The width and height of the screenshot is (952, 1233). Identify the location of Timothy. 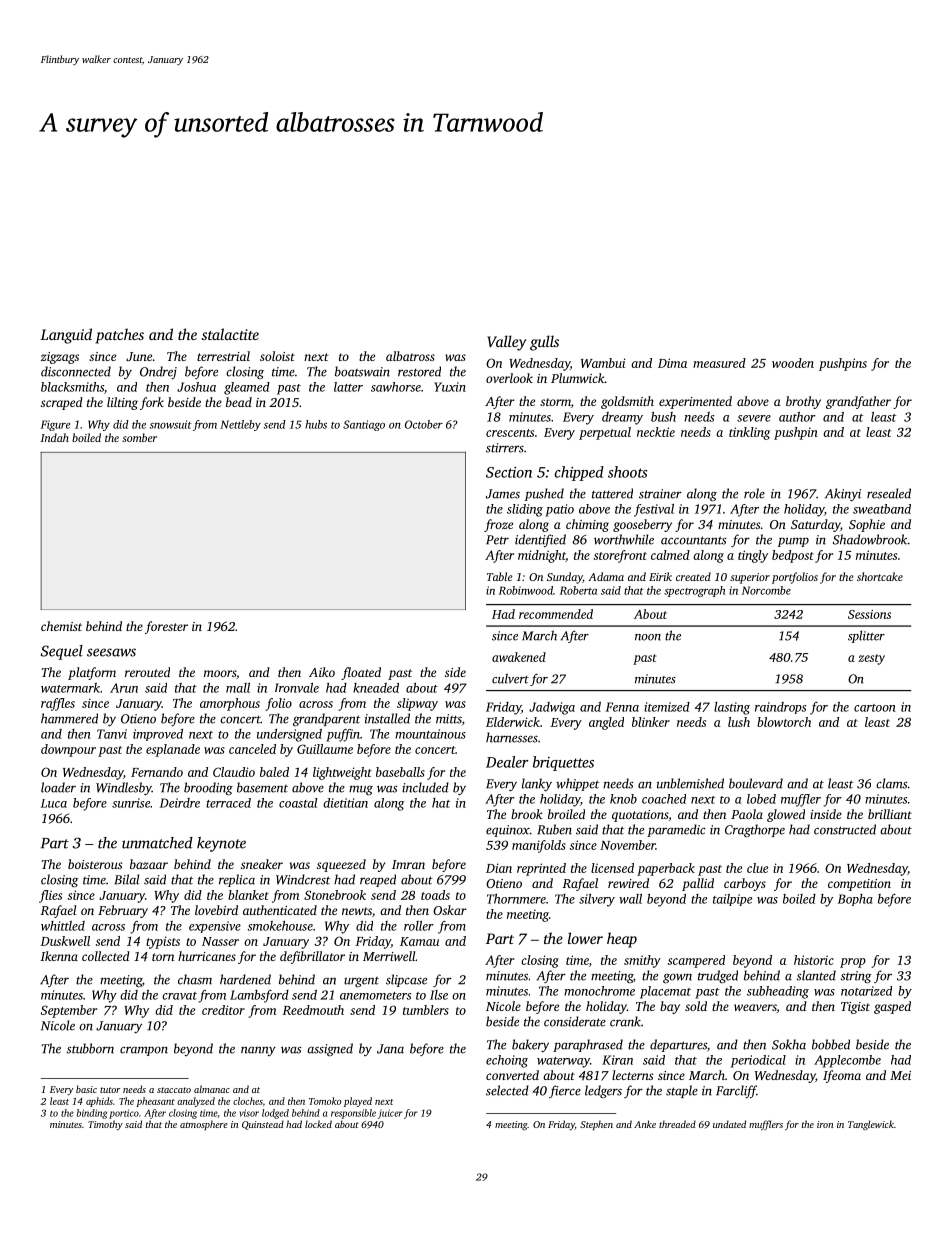
(105, 1125).
